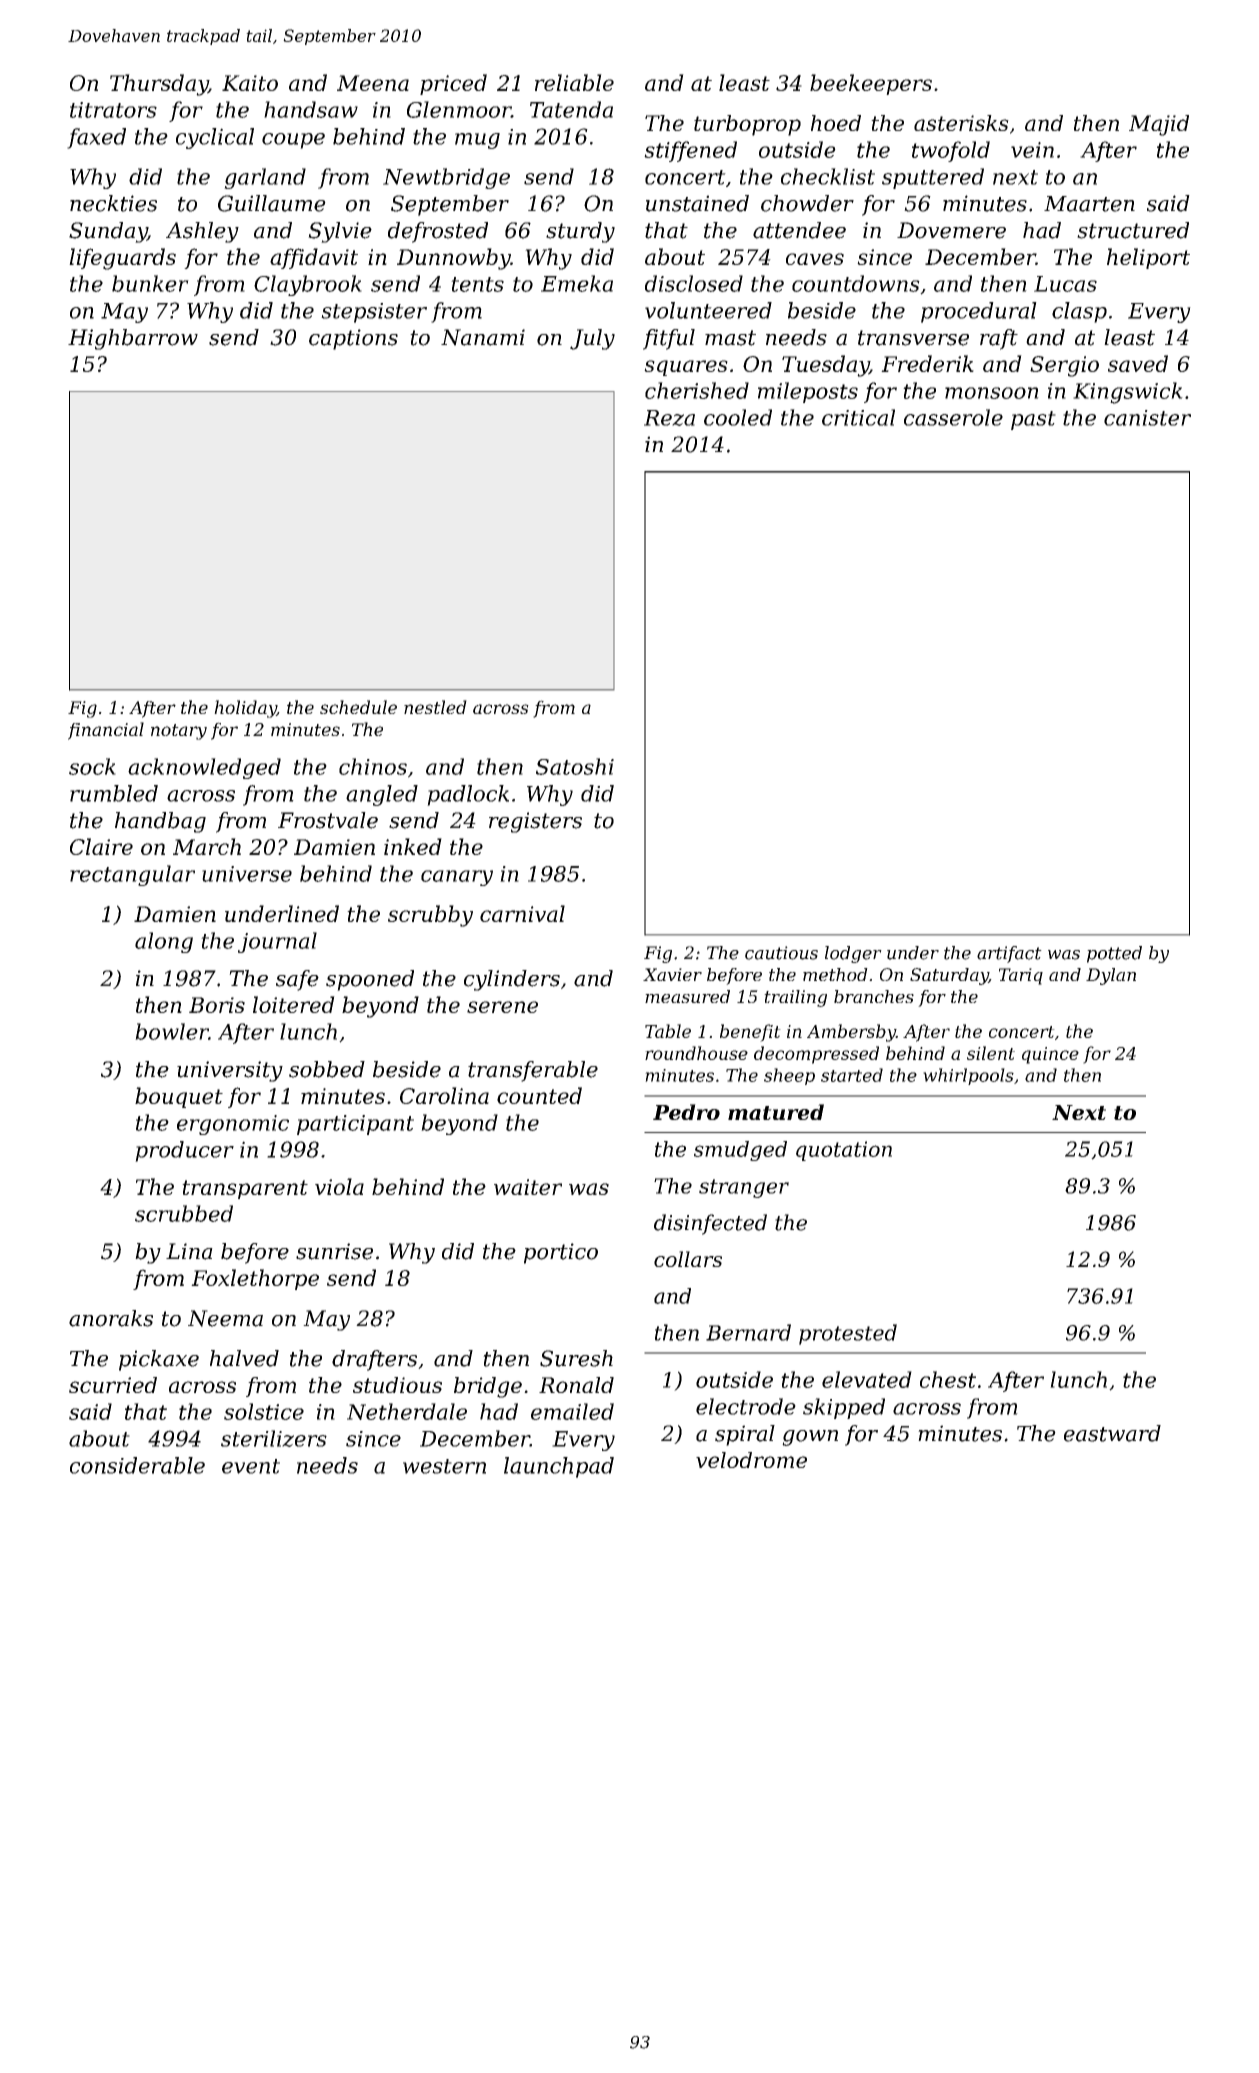  What do you see at coordinates (101, 846) in the image?
I see `Claire` at bounding box center [101, 846].
